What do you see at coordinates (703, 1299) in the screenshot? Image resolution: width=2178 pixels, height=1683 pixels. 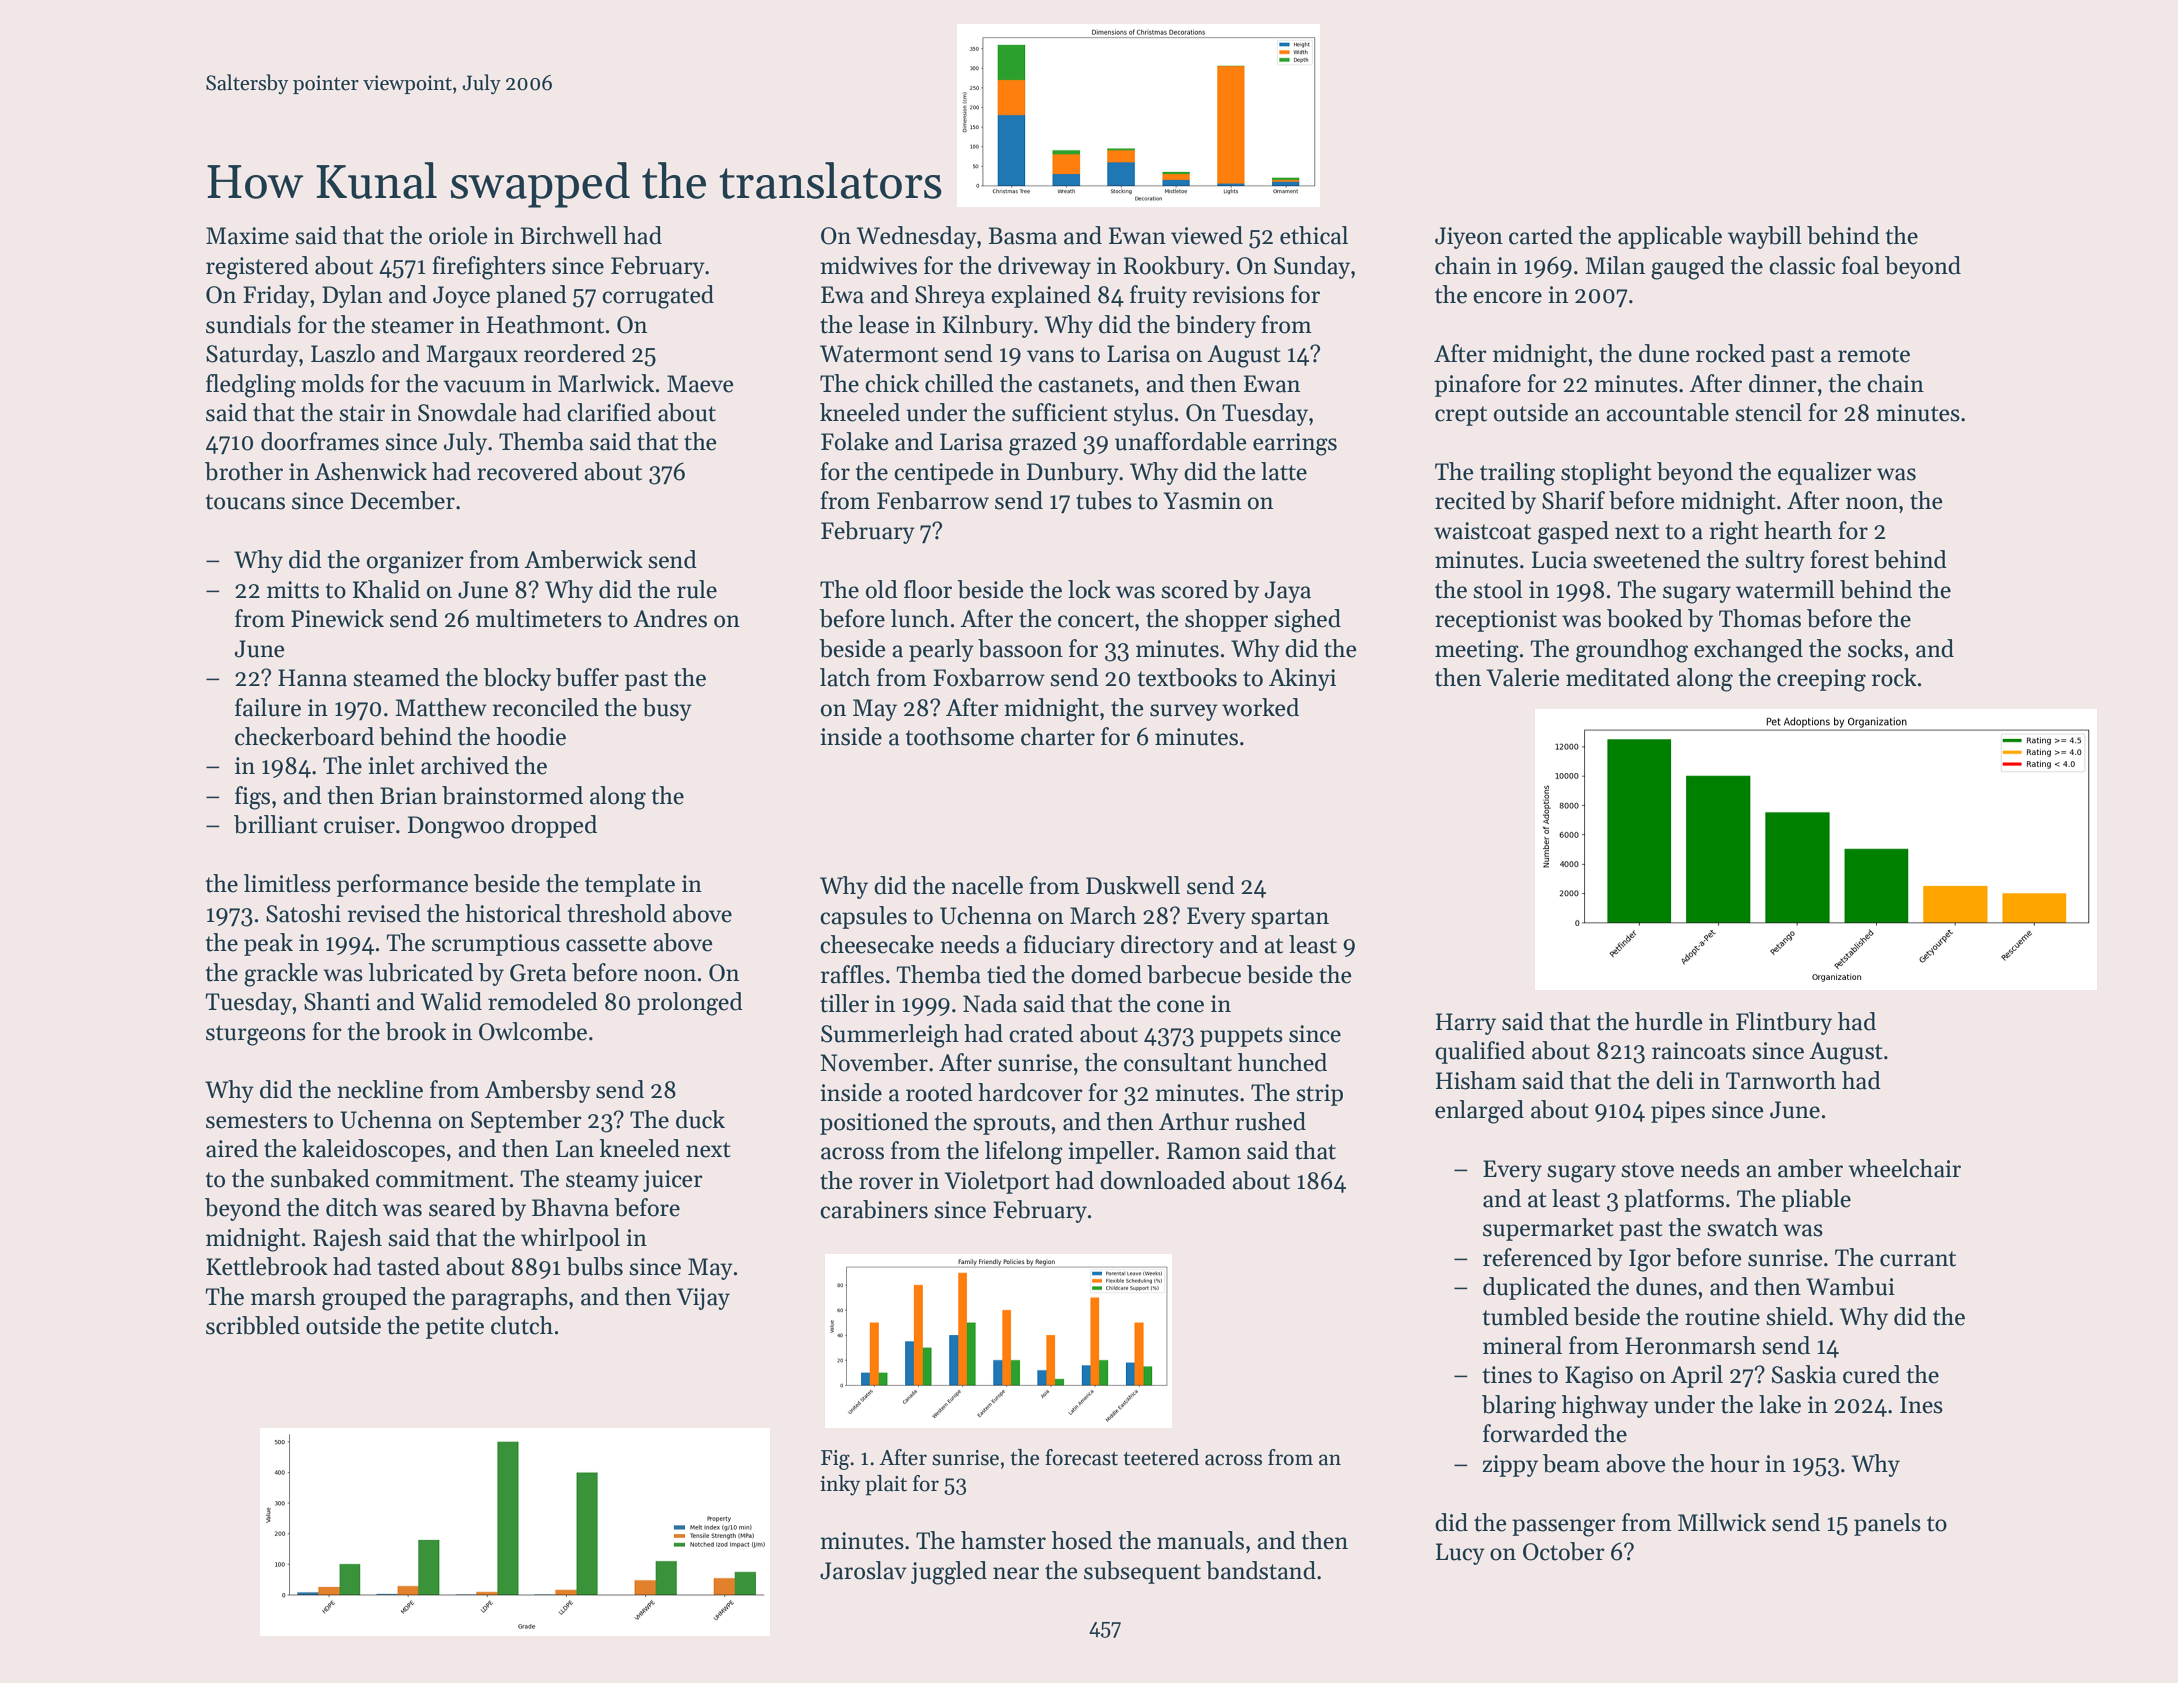 I see `Vijay` at bounding box center [703, 1299].
